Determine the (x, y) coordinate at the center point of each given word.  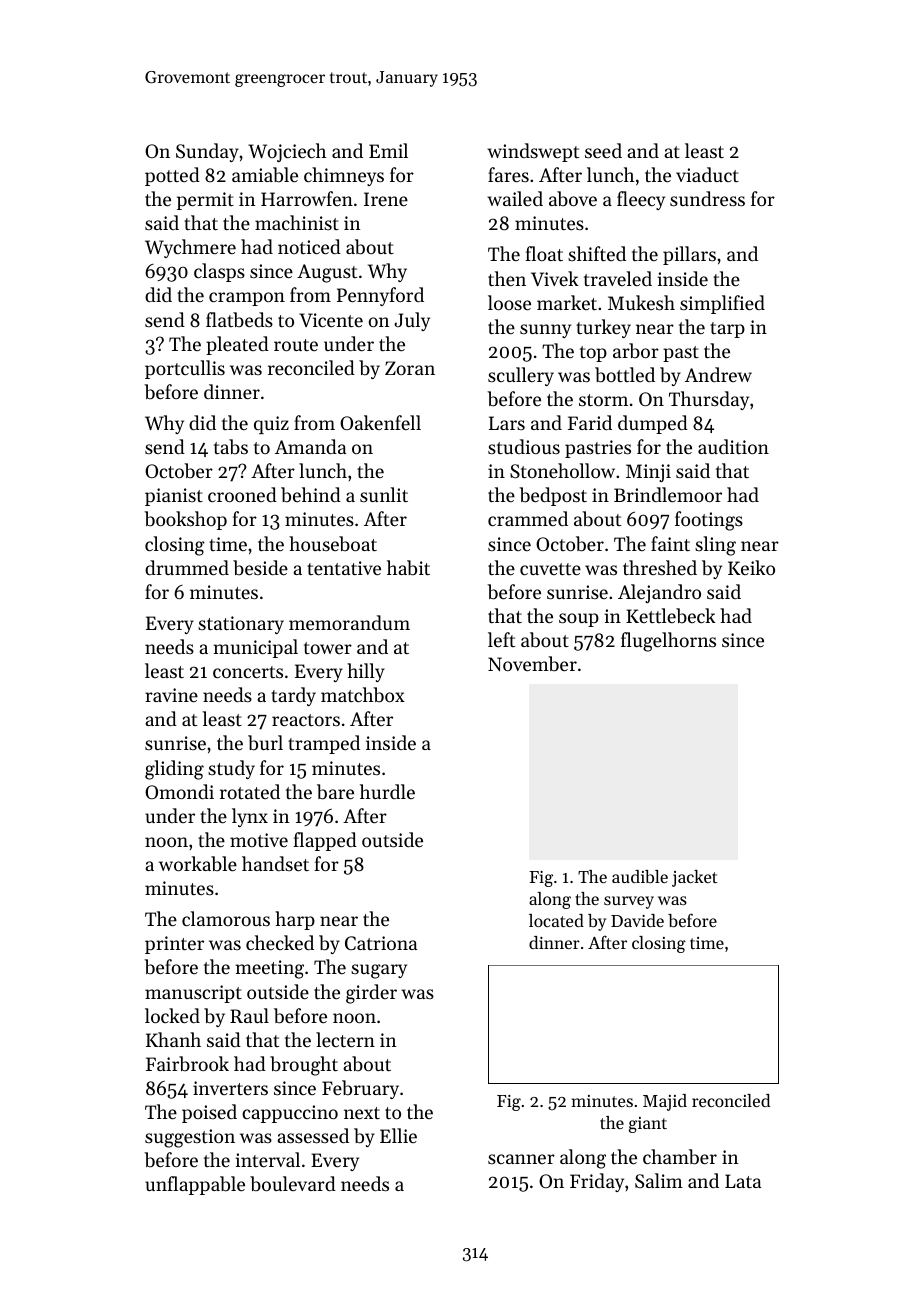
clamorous (226, 918)
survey (629, 902)
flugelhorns (668, 642)
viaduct (707, 174)
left (501, 639)
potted (172, 176)
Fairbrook (187, 1063)
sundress (707, 198)
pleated (237, 345)
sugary (379, 971)
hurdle (387, 791)
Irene (386, 199)
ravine (171, 695)
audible (640, 876)
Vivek (555, 278)
